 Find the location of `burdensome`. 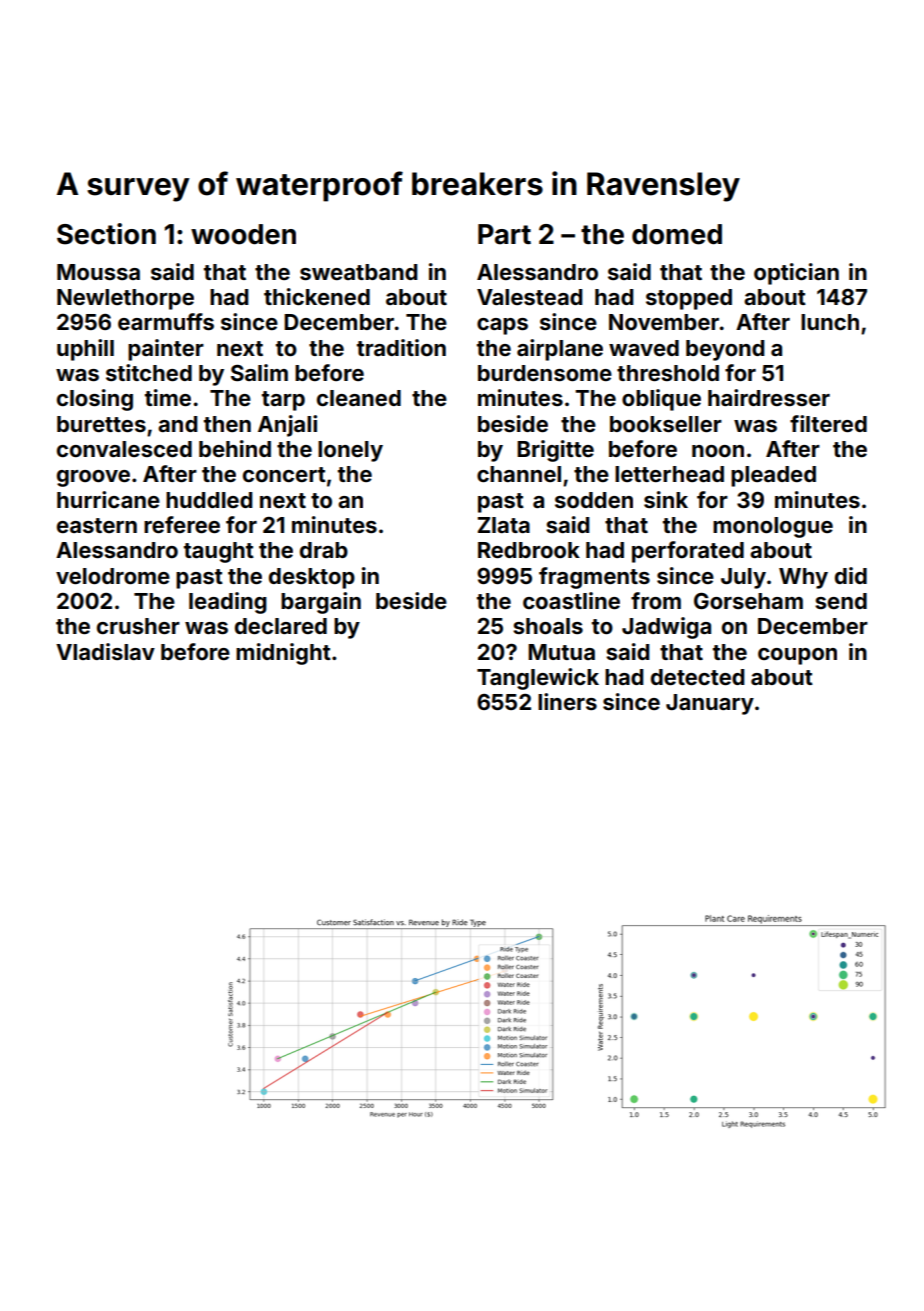

burdensome is located at coordinates (545, 373).
